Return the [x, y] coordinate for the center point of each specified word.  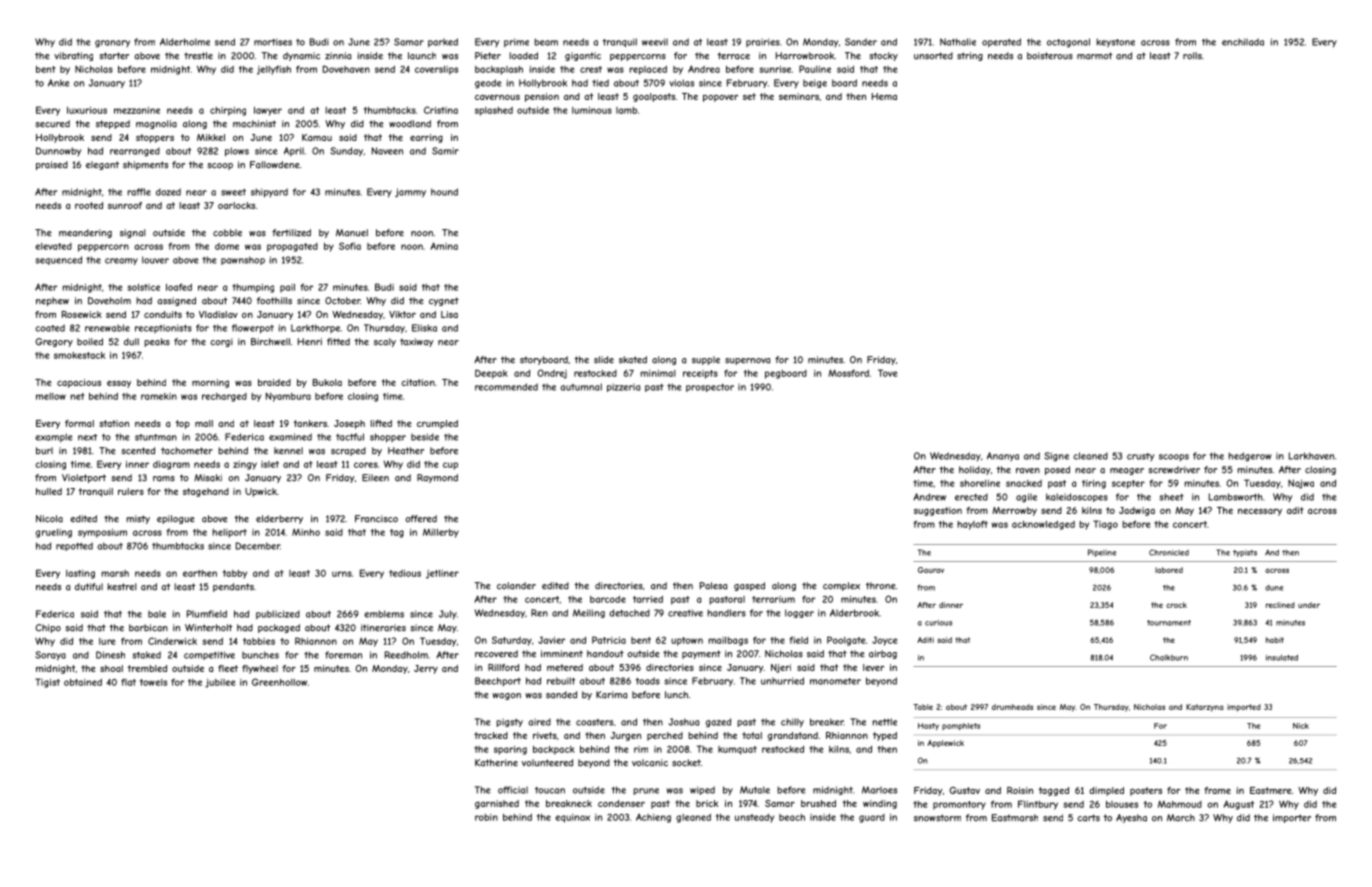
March [1181, 818]
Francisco [376, 519]
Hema [884, 96]
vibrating [73, 56]
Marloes [879, 790]
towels [153, 682]
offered [421, 519]
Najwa [1301, 484]
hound [444, 192]
